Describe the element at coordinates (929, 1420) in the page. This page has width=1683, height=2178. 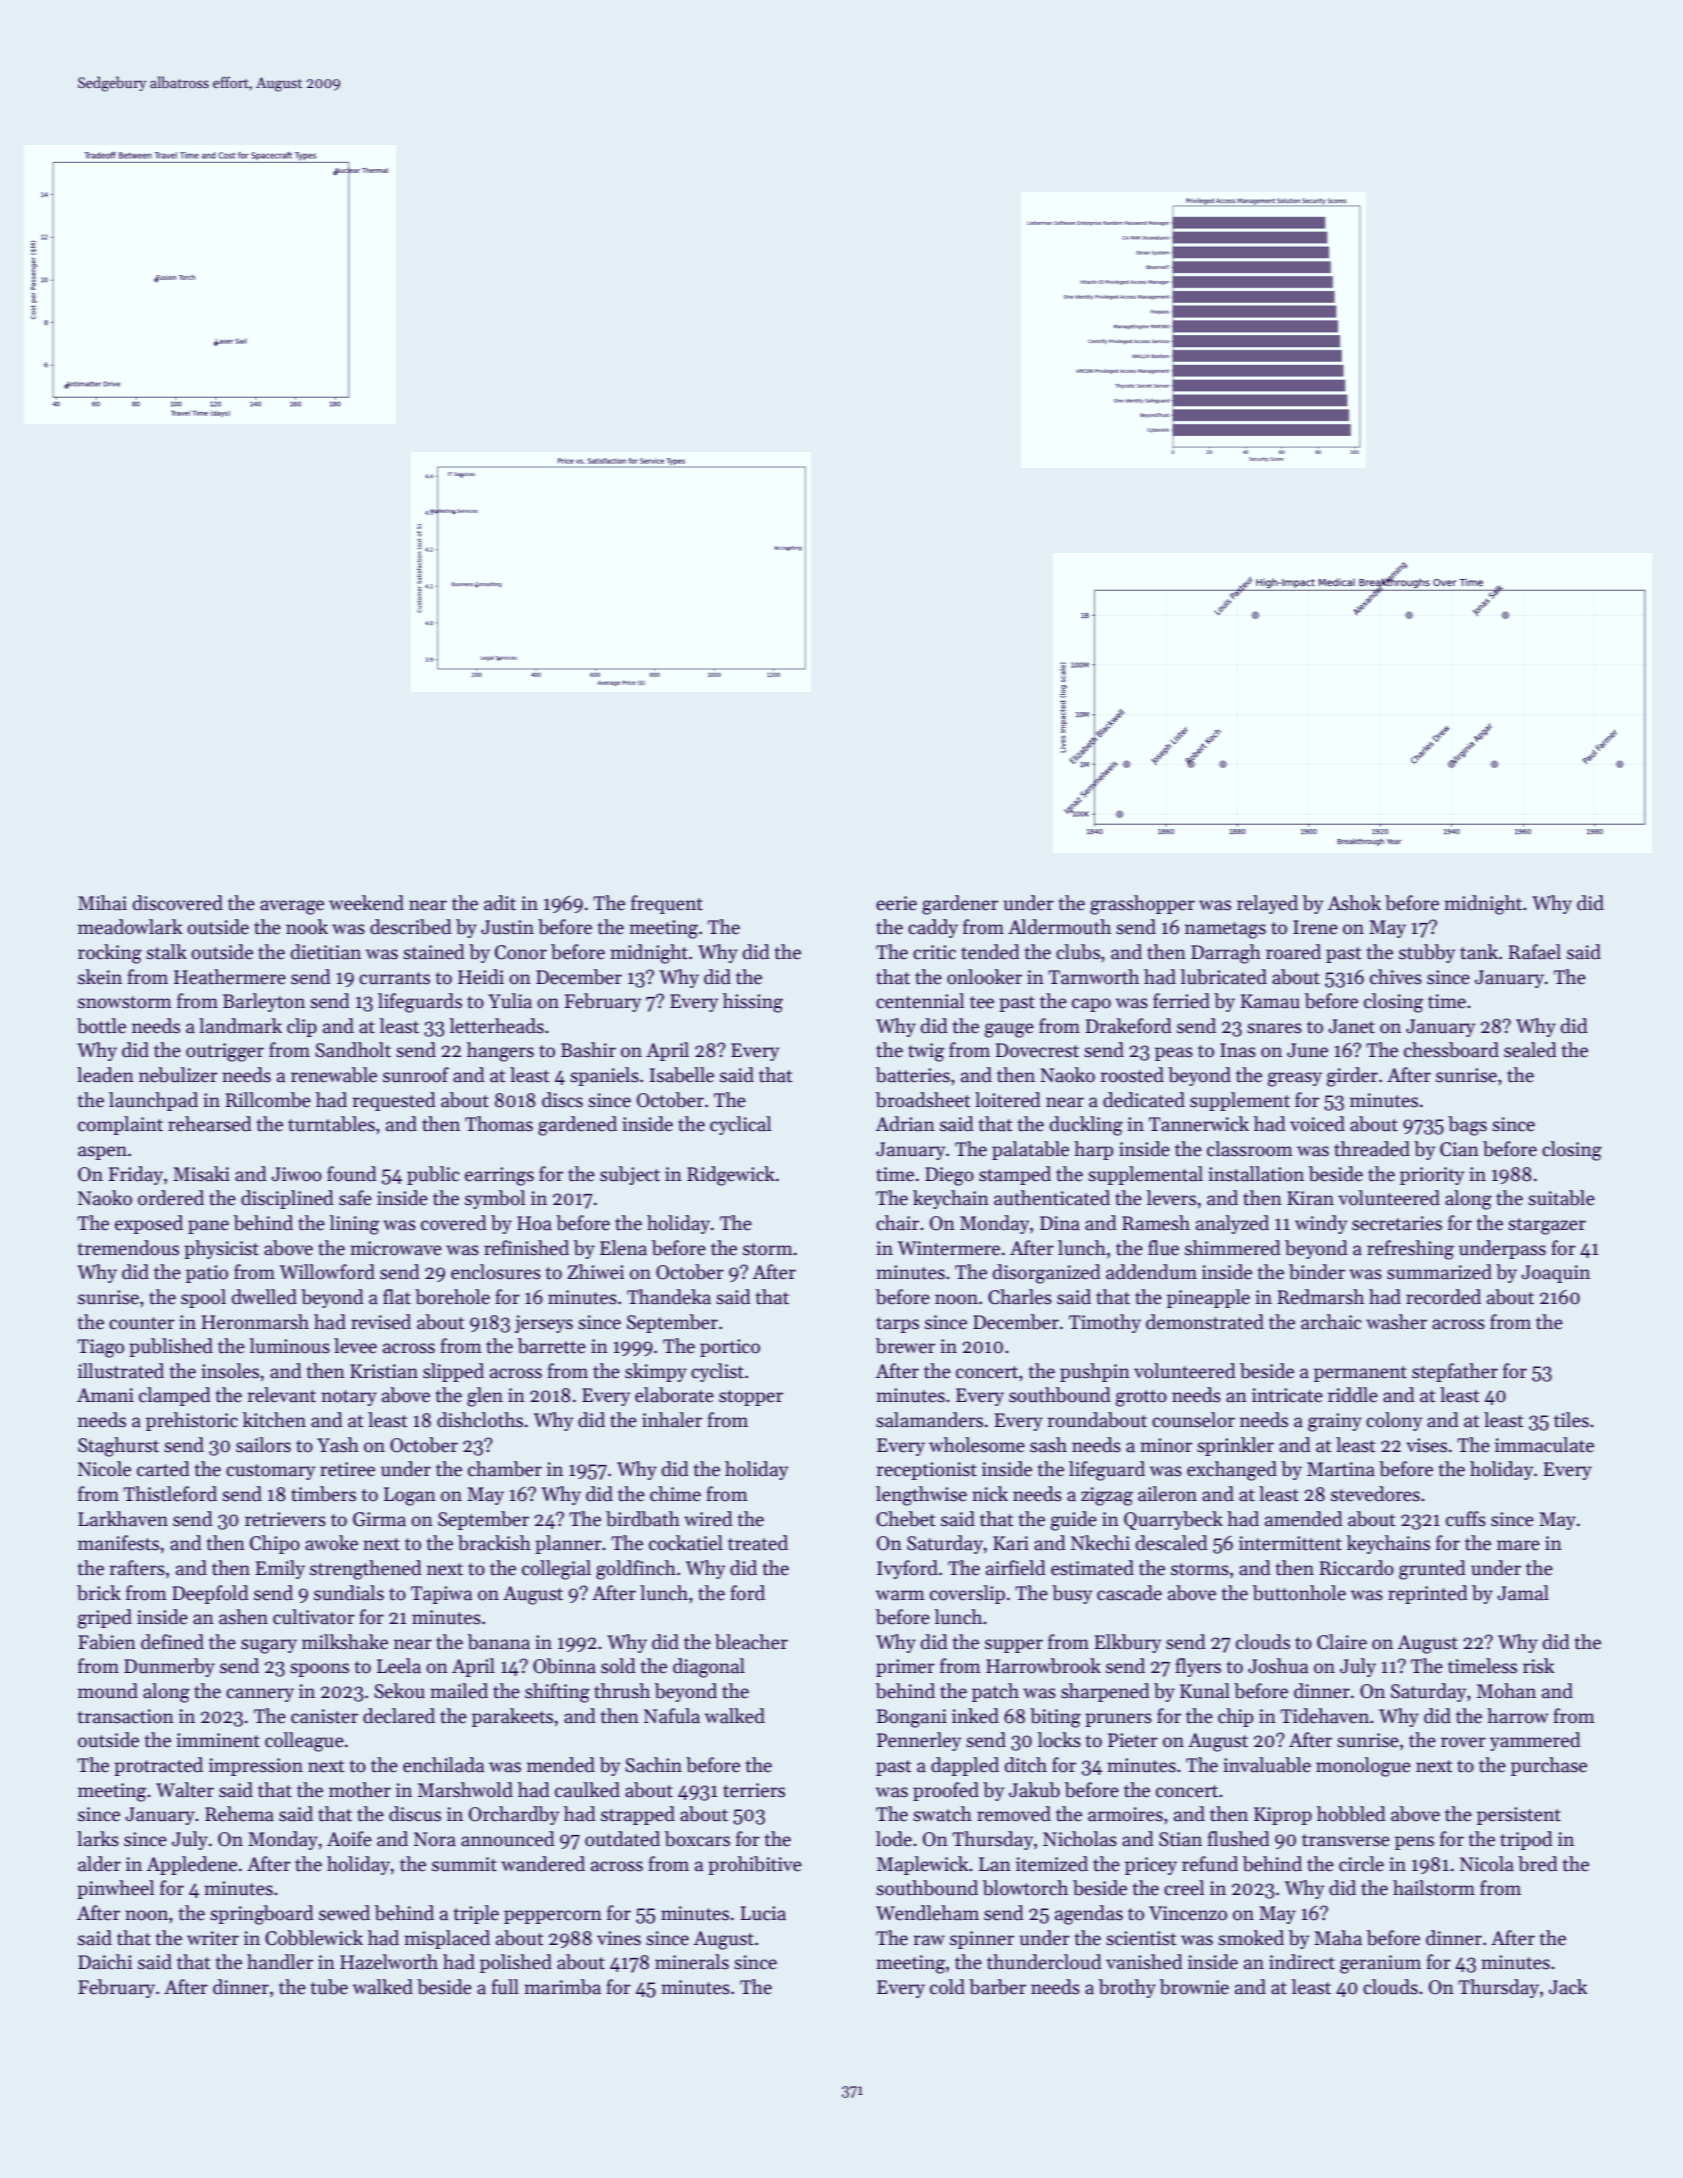
I see `salamanders` at that location.
